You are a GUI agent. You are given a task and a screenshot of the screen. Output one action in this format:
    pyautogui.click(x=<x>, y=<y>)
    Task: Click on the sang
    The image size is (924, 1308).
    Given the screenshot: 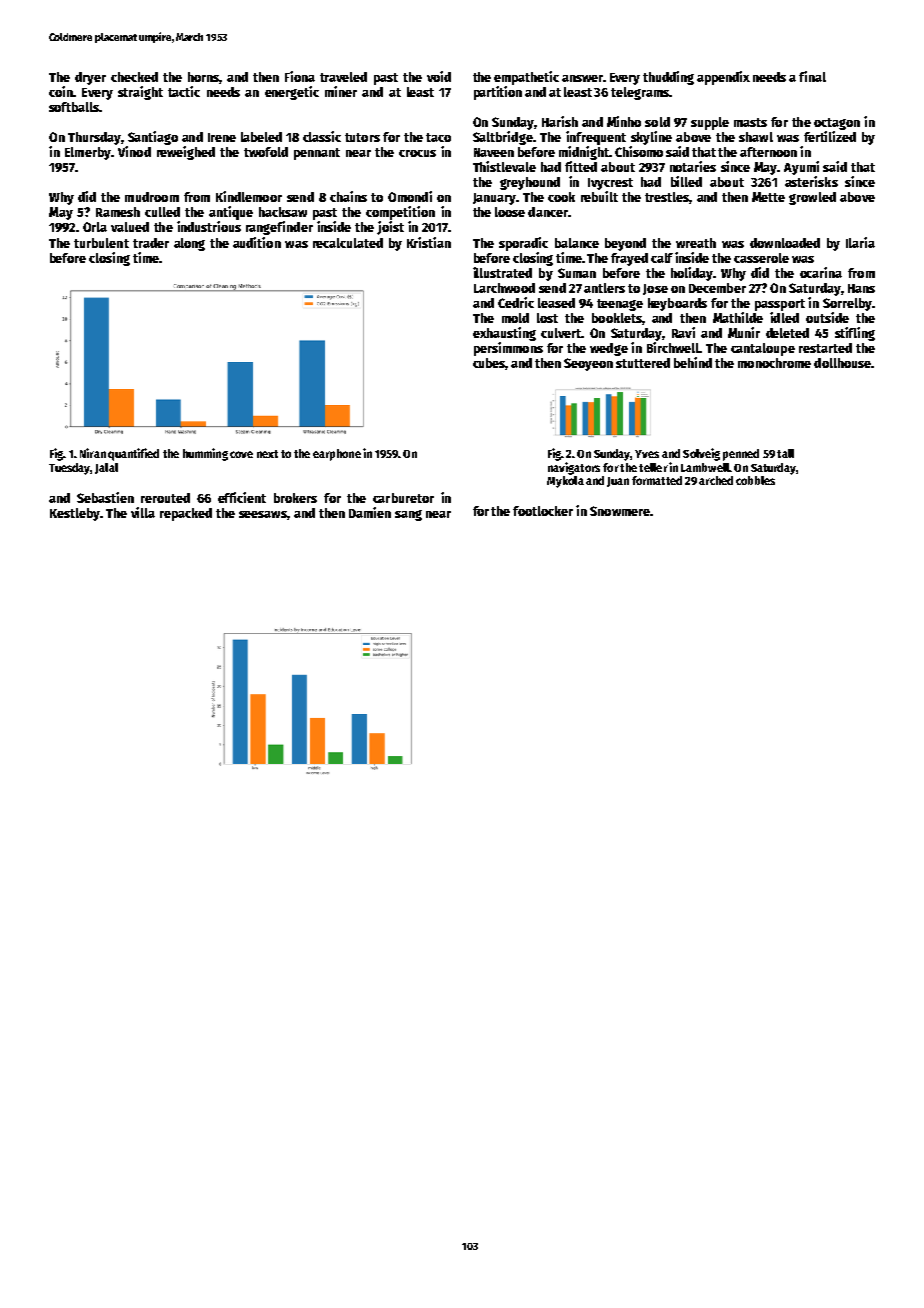 What is the action you would take?
    pyautogui.click(x=408, y=515)
